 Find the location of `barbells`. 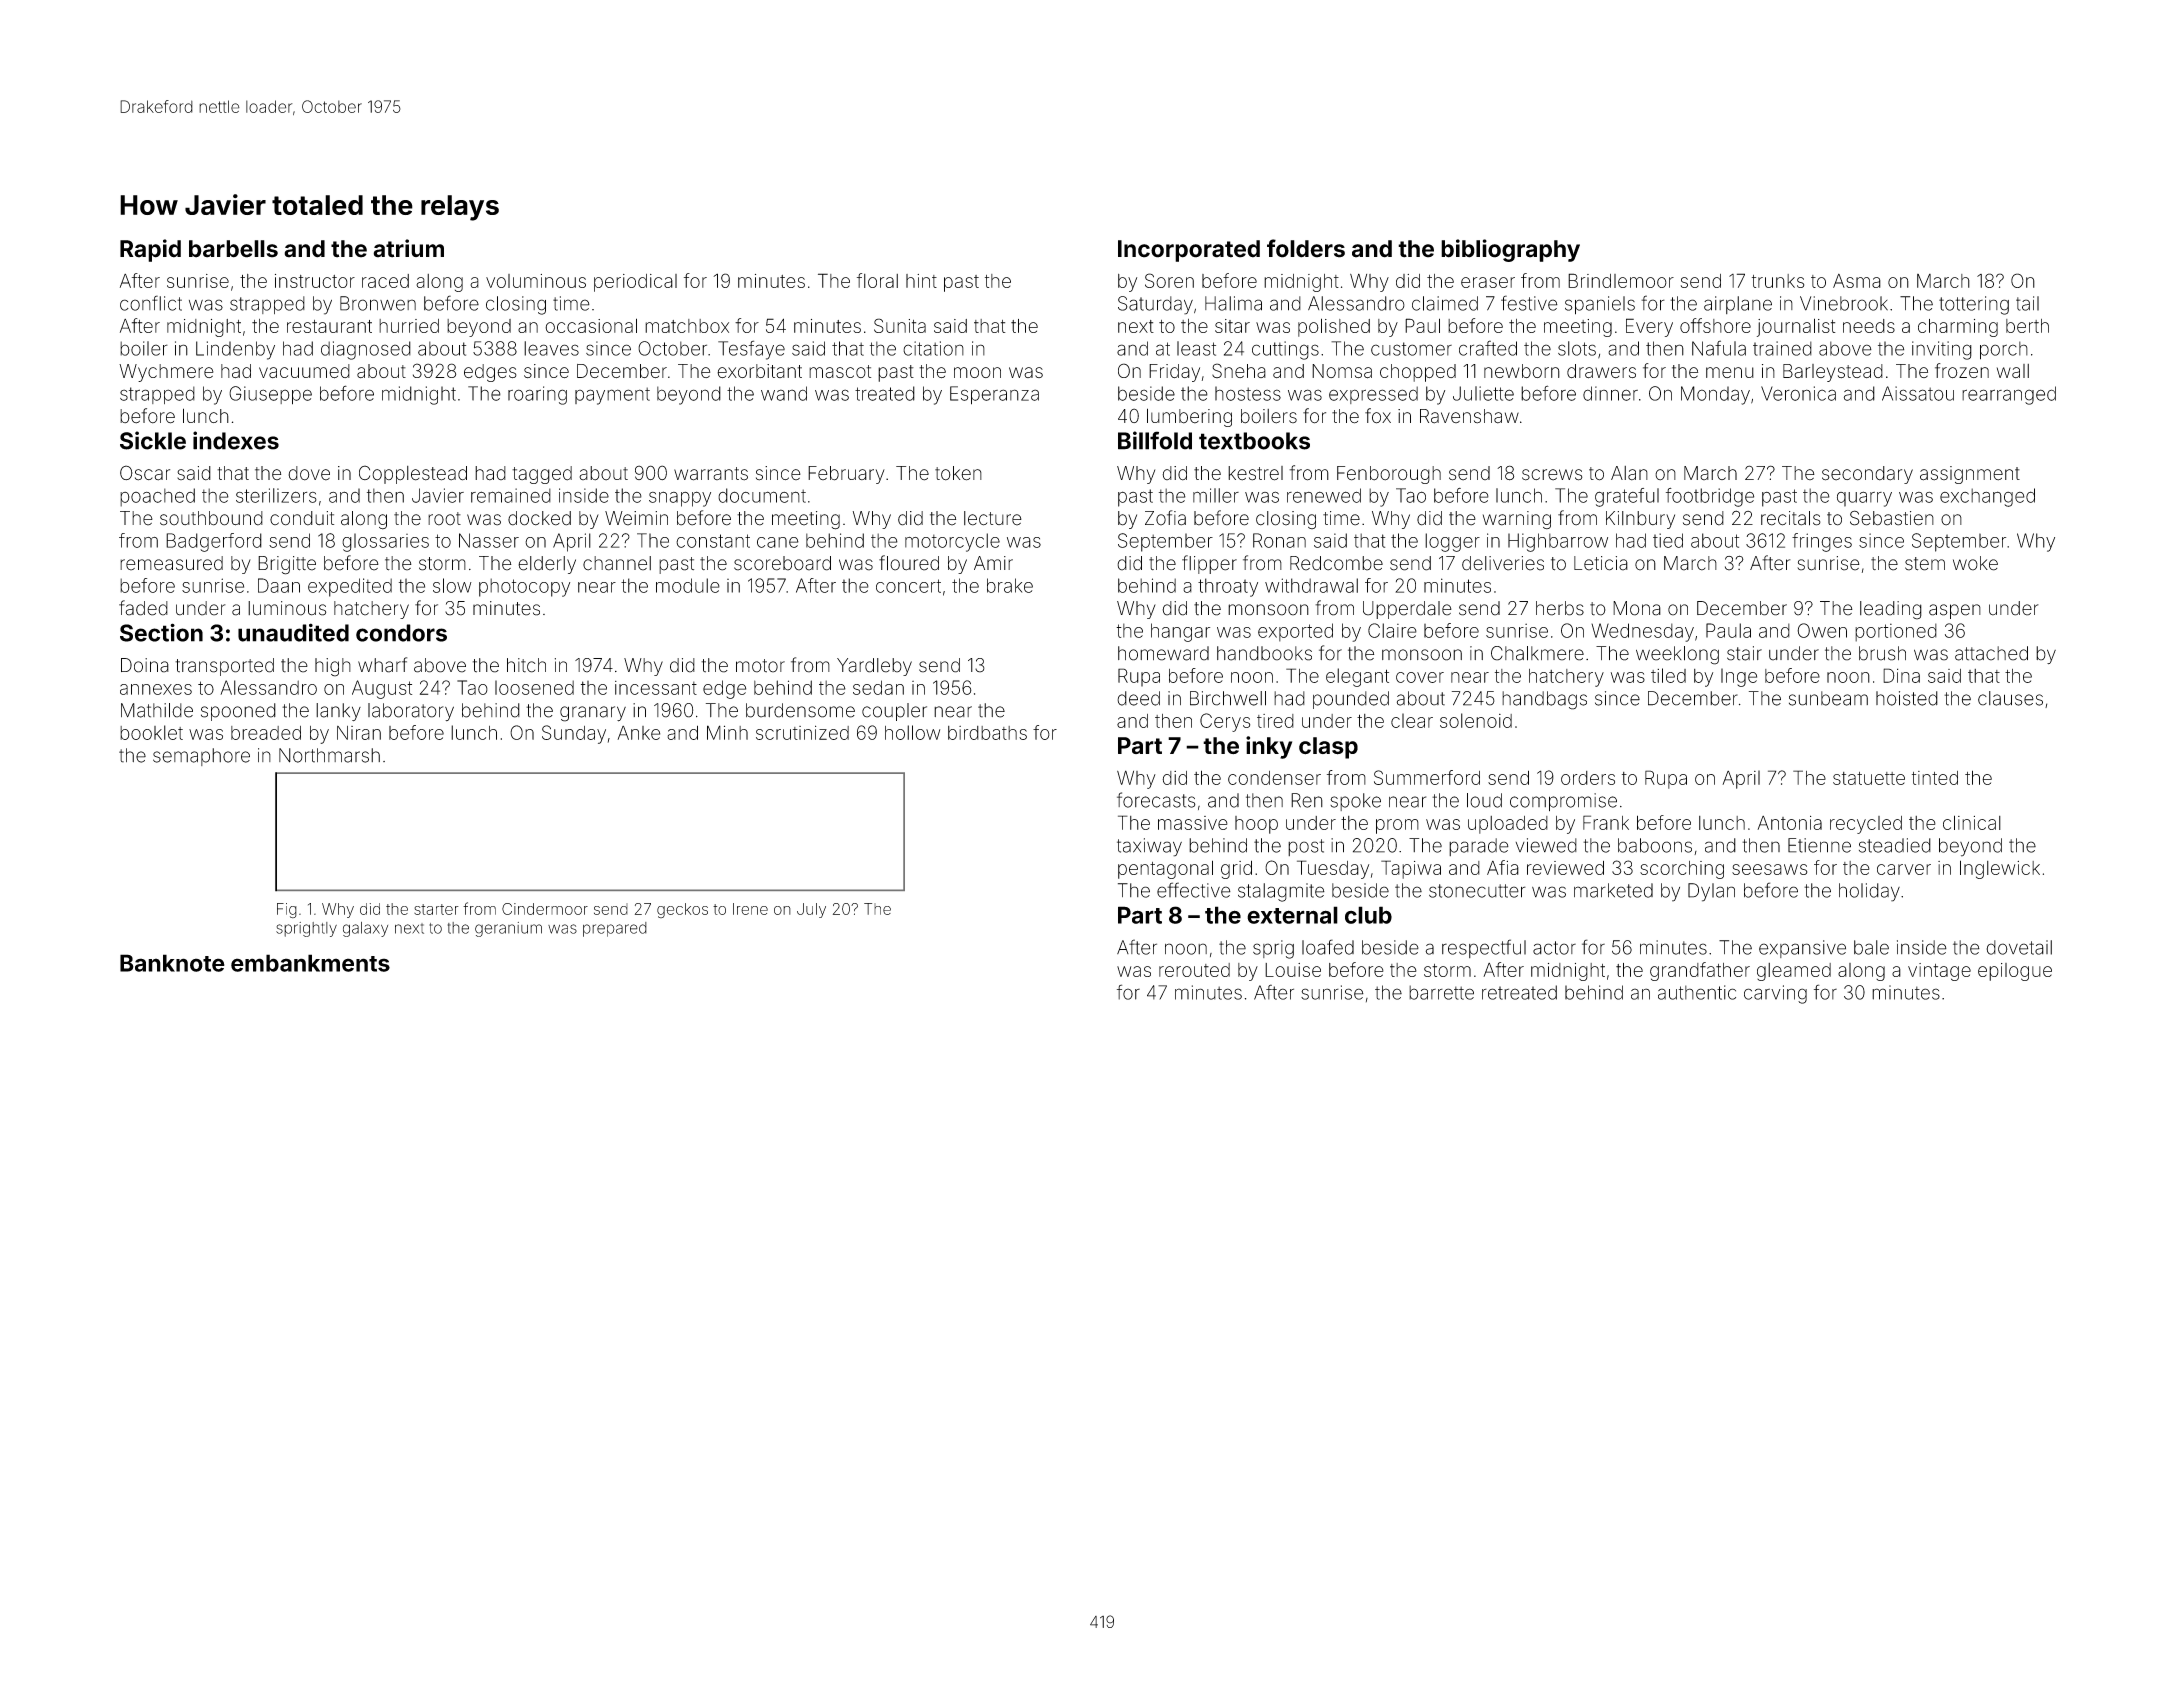

barbells is located at coordinates (233, 249).
